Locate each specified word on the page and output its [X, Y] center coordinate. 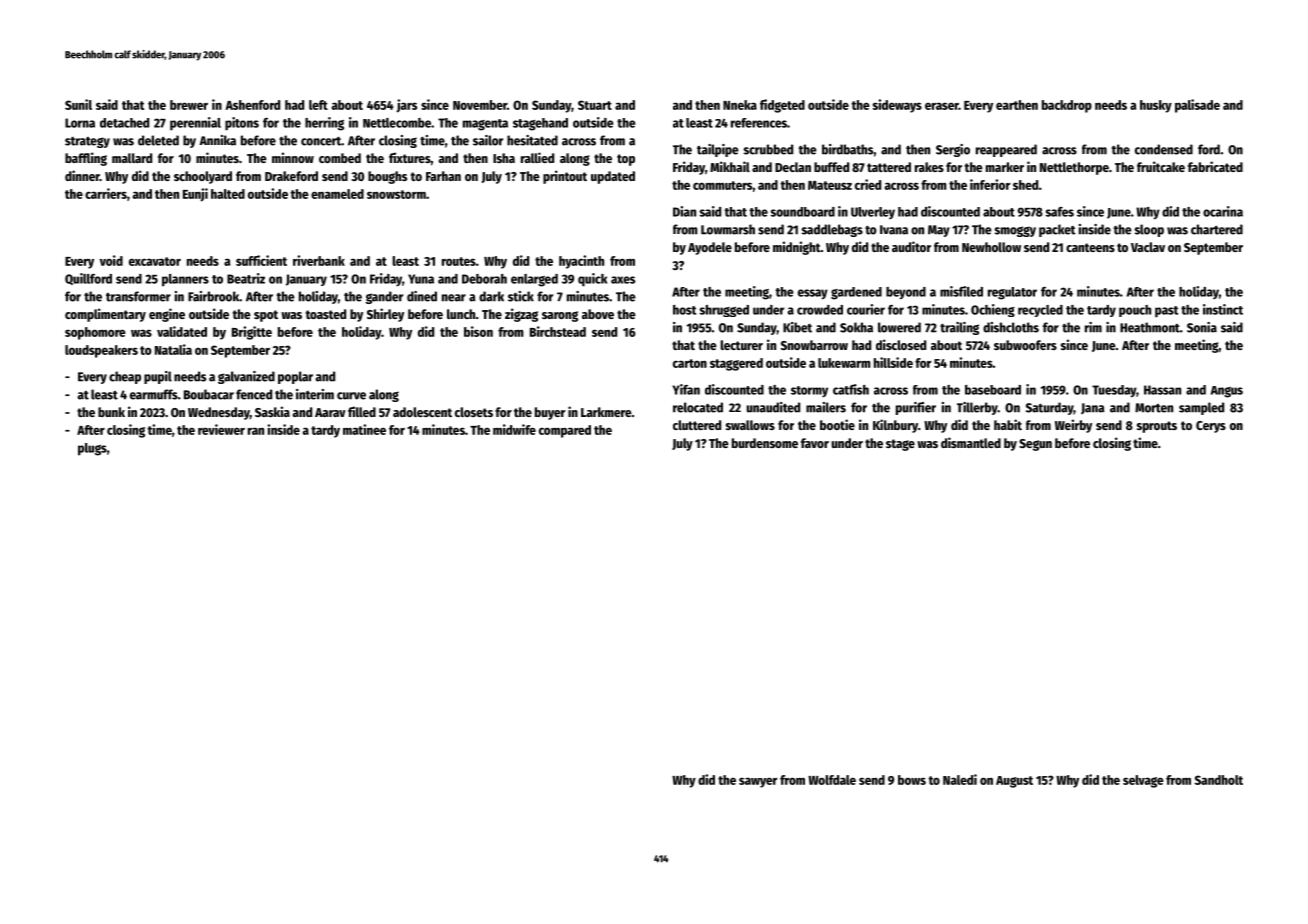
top [626, 160]
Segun [1035, 445]
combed [340, 158]
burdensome [765, 443]
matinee [364, 429]
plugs [92, 449]
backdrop [1067, 106]
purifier [916, 408]
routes [459, 261]
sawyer [758, 782]
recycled [1040, 311]
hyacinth [581, 262]
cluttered [697, 425]
